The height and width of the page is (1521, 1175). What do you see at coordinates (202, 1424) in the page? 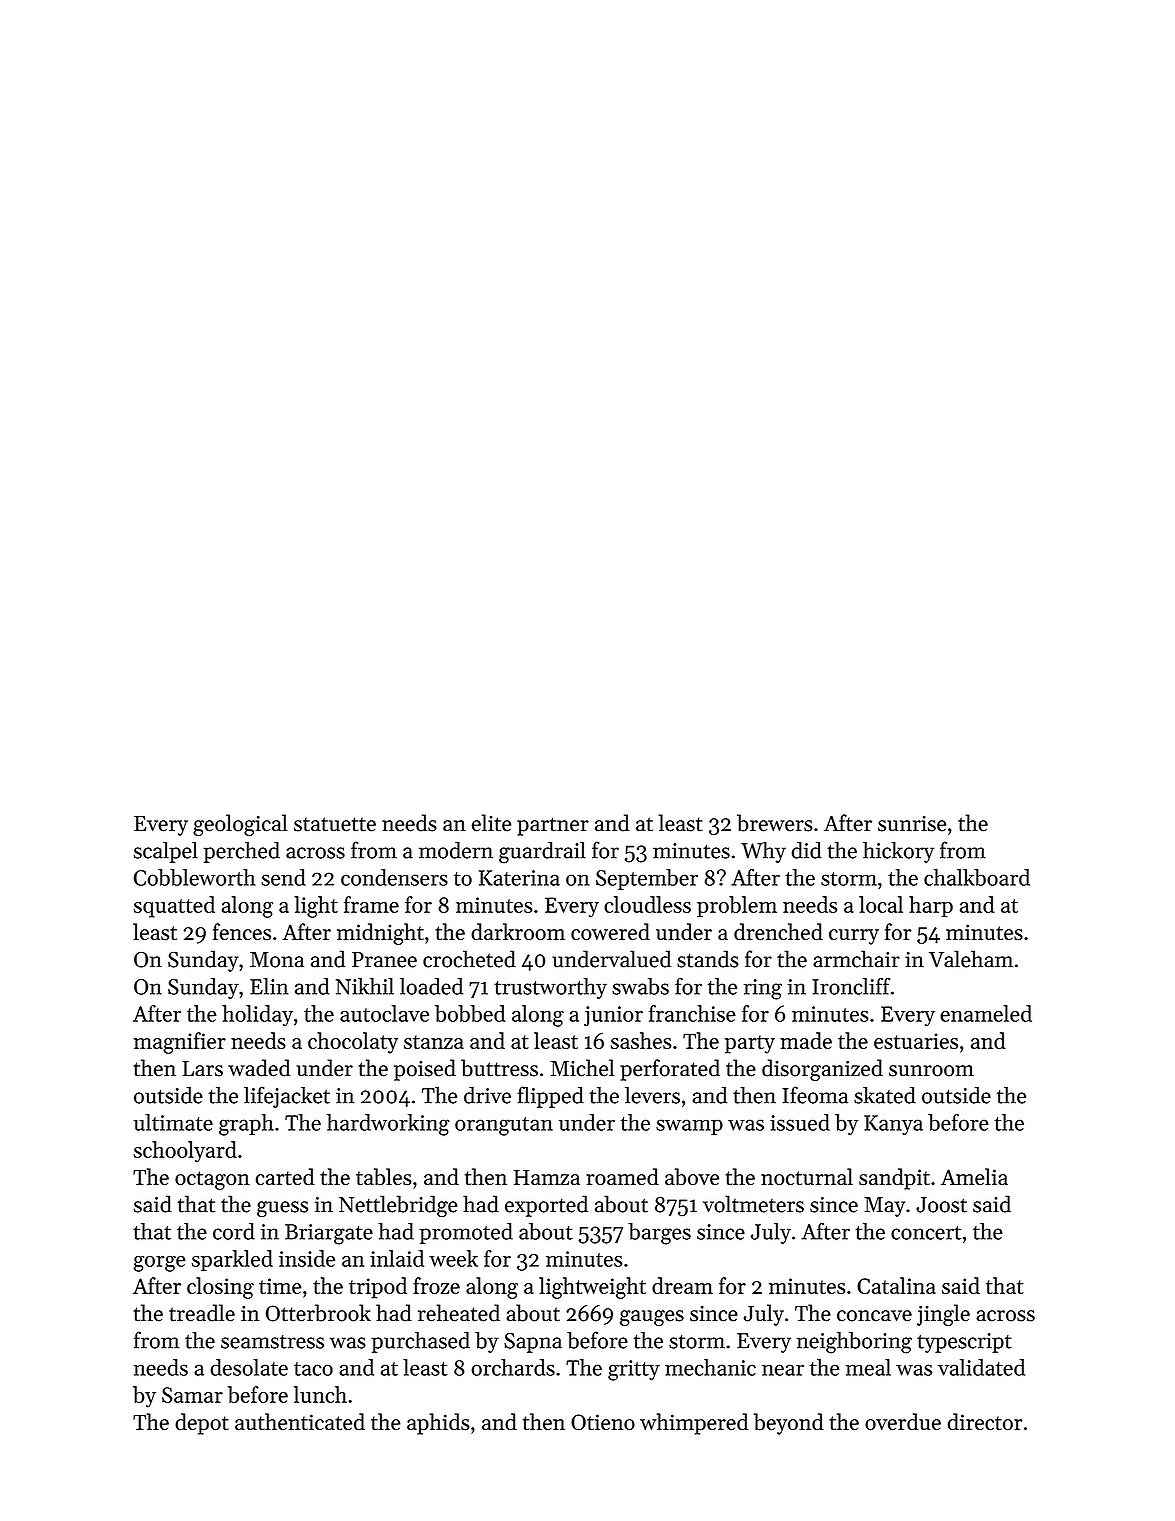
I see `depot` at bounding box center [202, 1424].
